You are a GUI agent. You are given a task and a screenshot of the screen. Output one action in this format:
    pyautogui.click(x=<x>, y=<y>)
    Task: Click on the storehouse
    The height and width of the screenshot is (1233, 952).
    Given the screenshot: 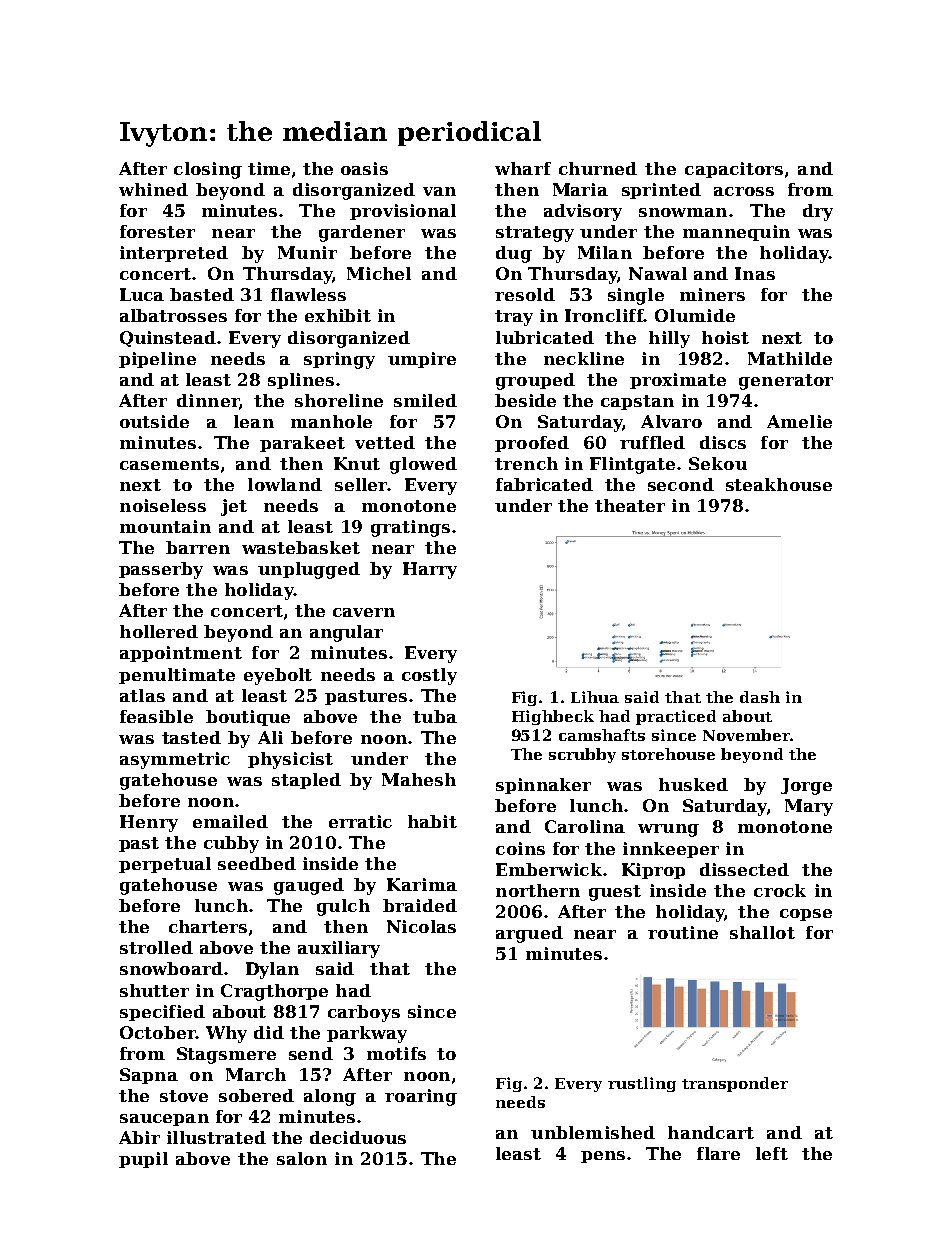 What is the action you would take?
    pyautogui.click(x=668, y=754)
